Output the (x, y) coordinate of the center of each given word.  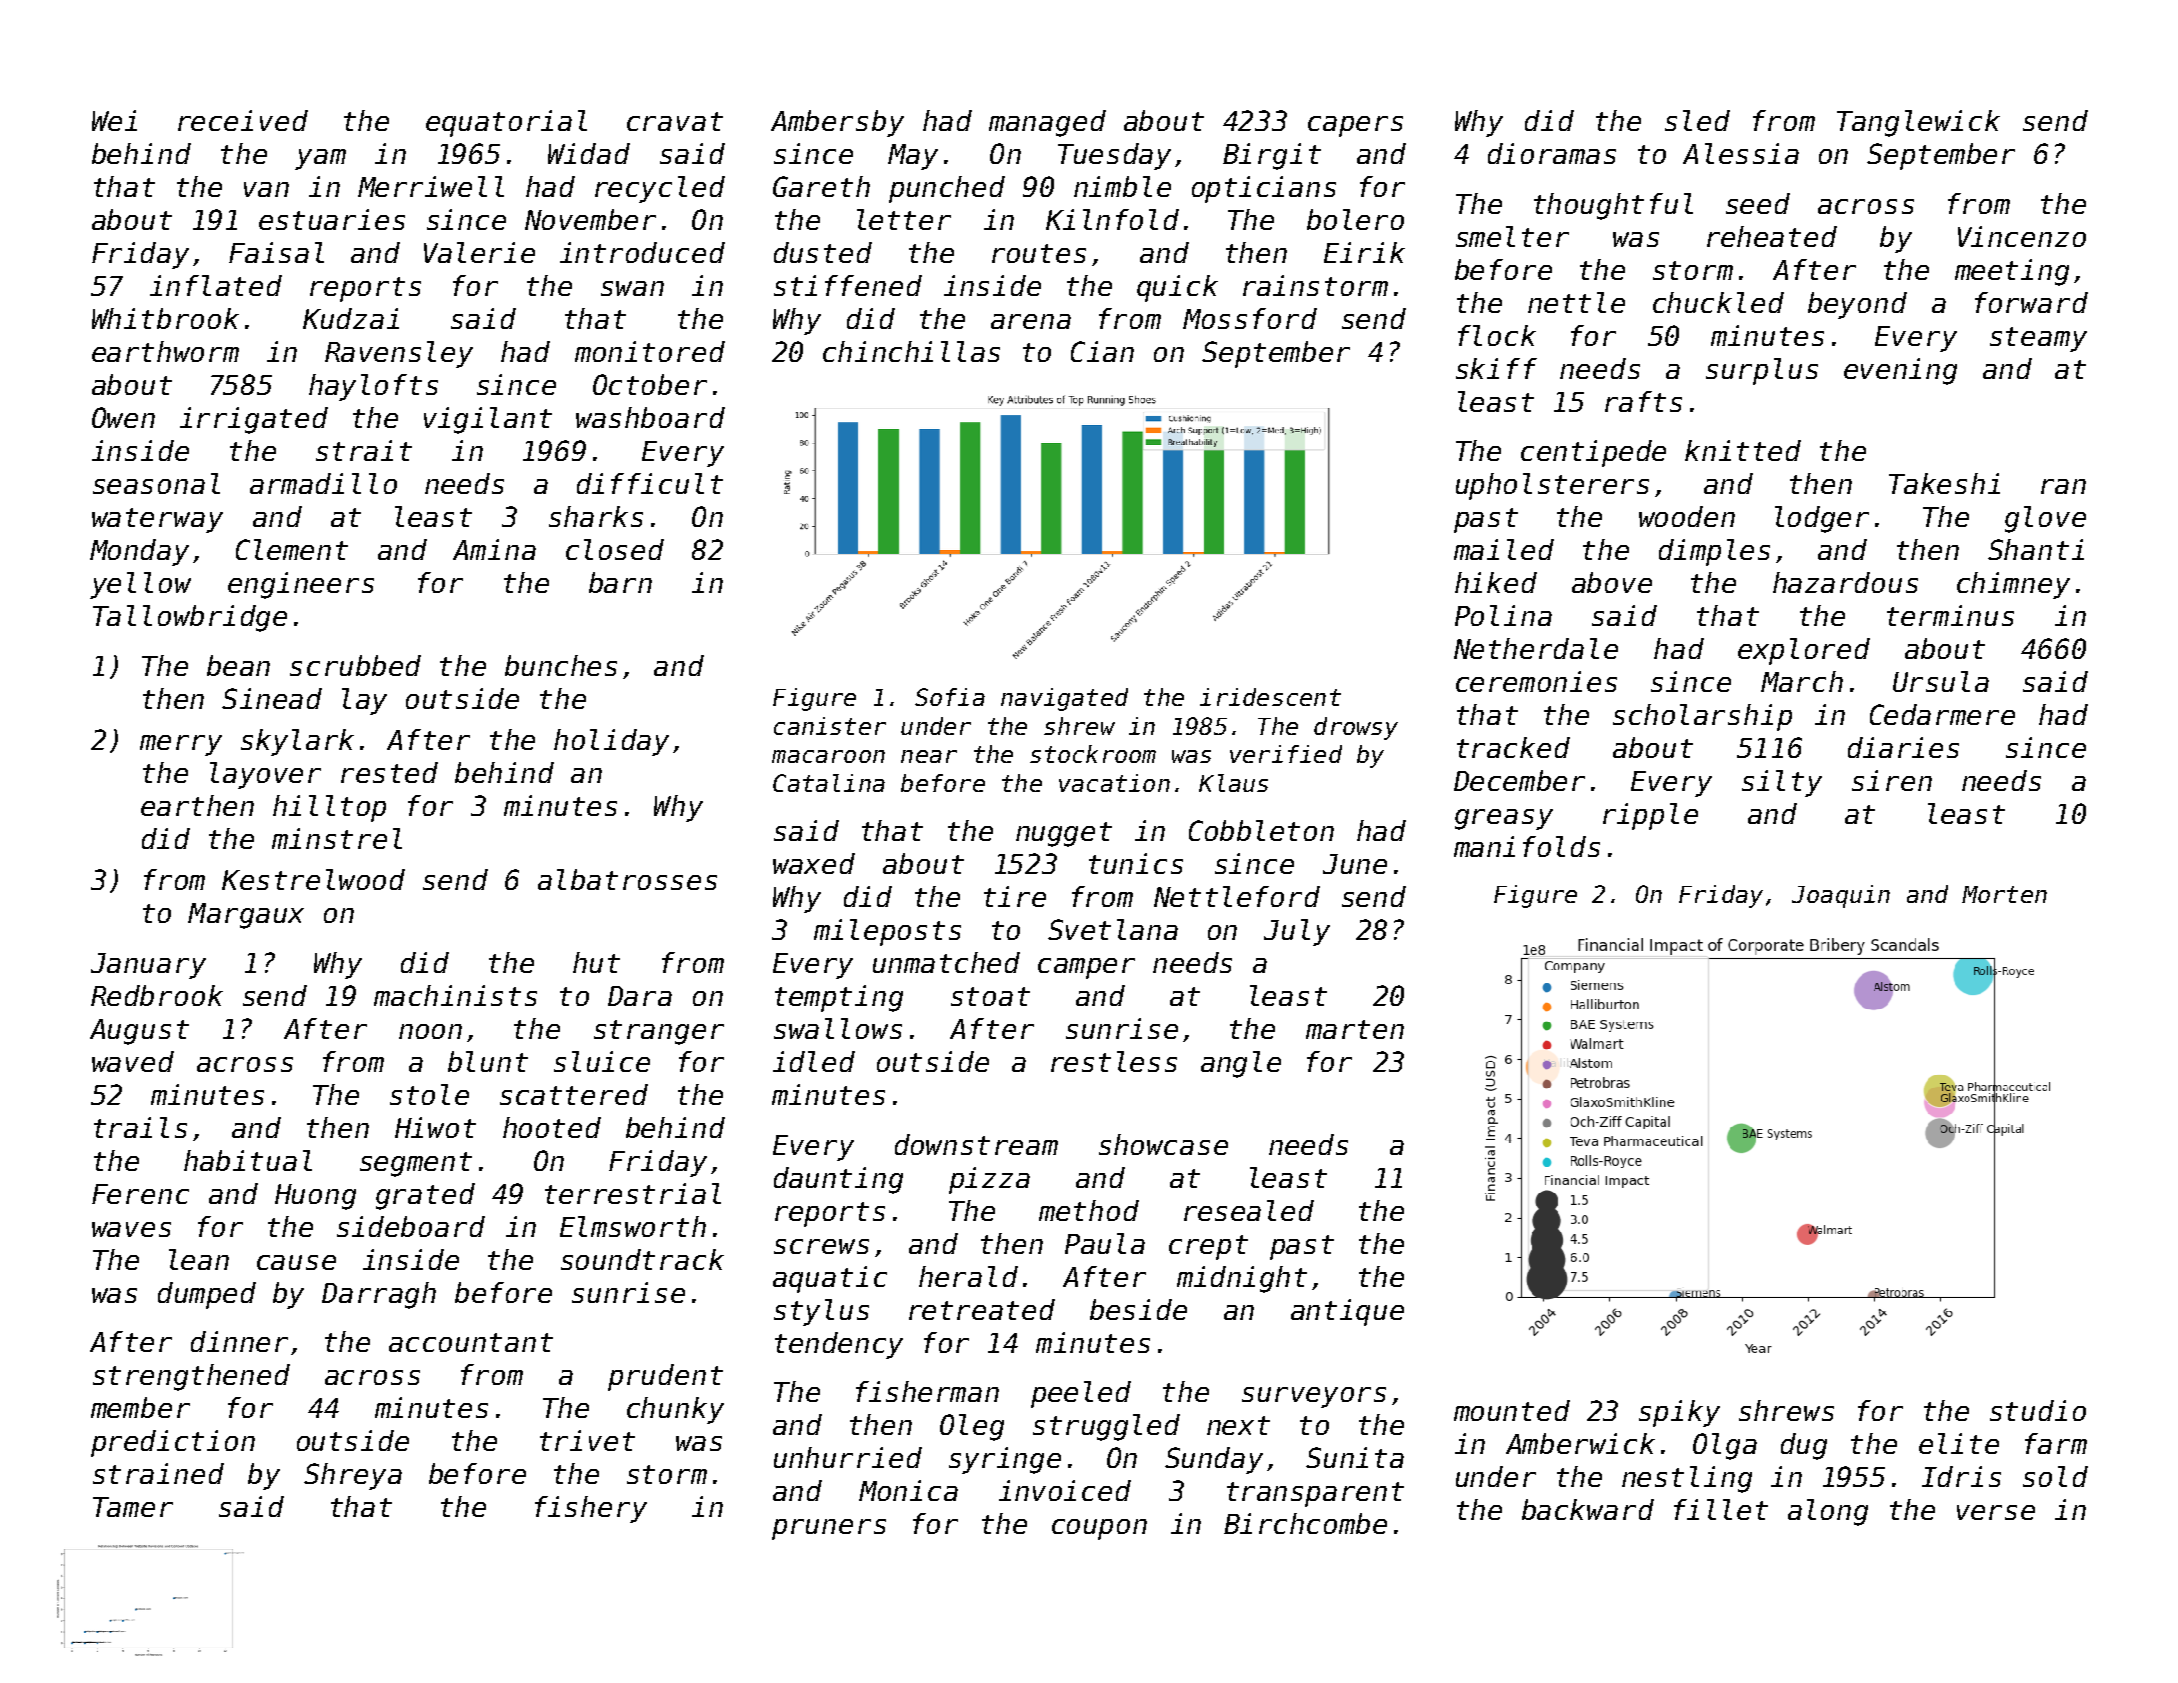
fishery (591, 1509)
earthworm (165, 351)
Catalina (829, 783)
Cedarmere (1942, 714)
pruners (829, 1529)
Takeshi (1944, 483)
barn (620, 582)
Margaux (246, 916)
